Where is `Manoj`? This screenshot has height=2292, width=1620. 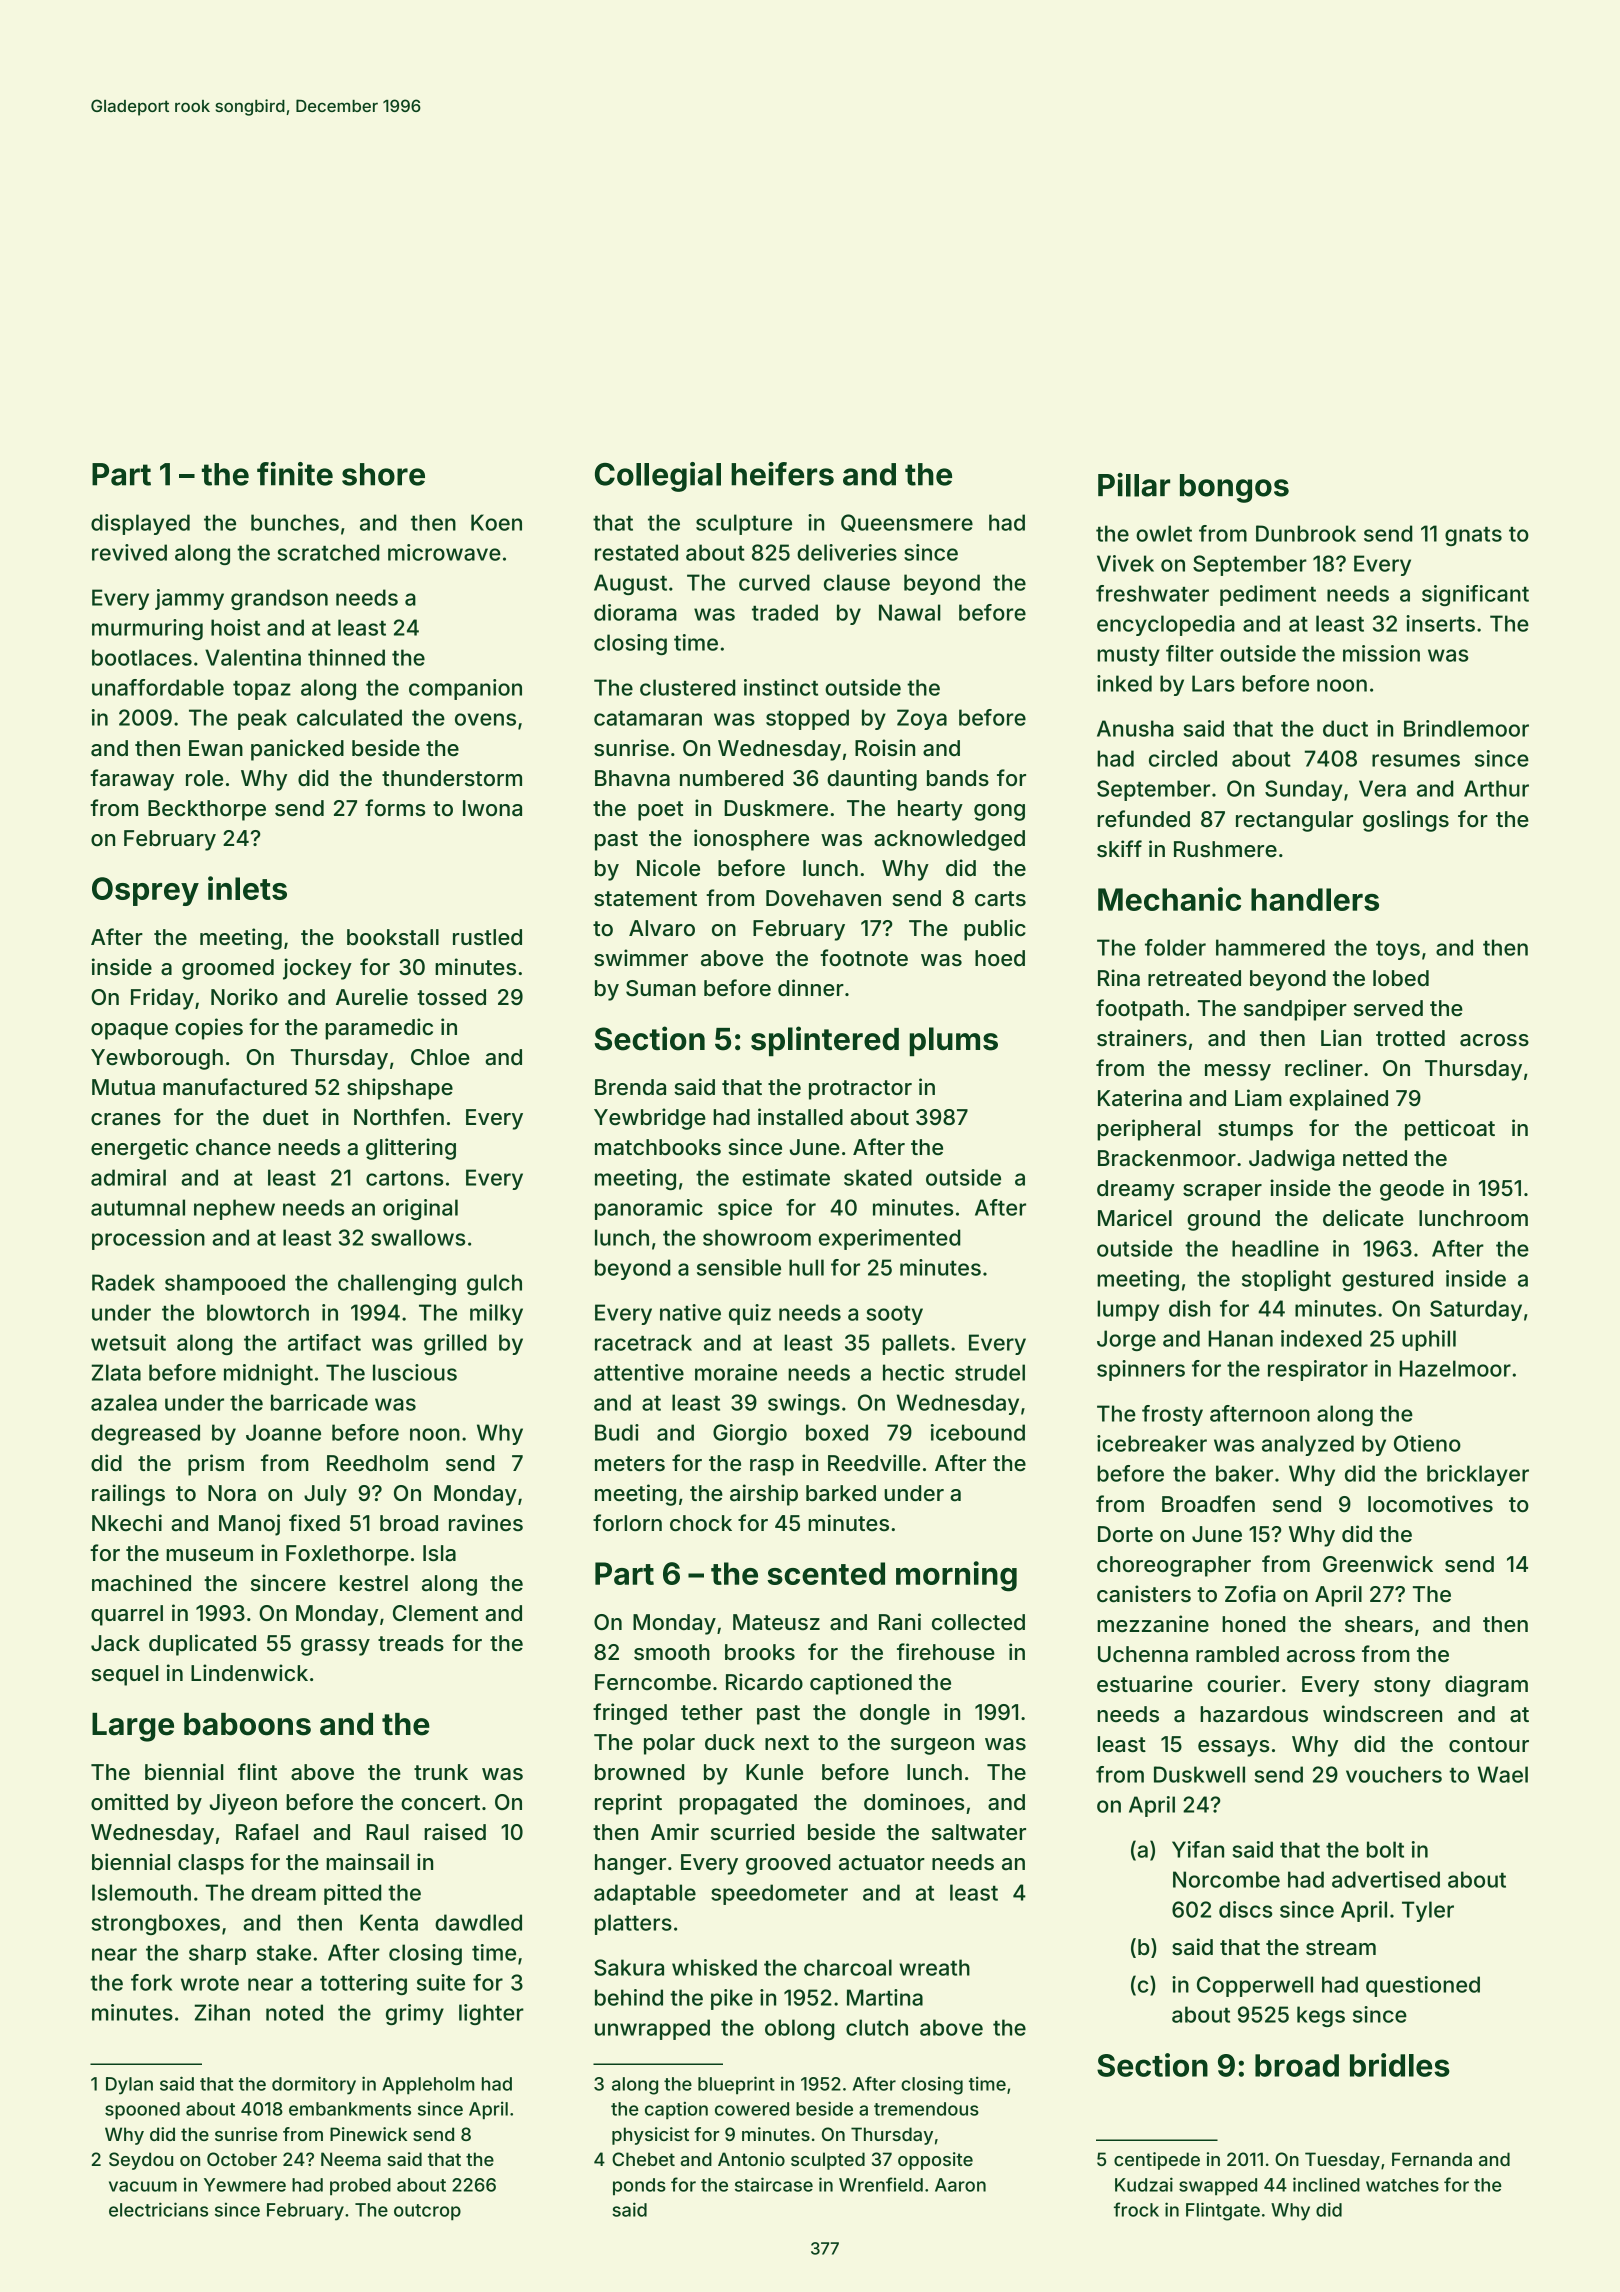 Manoj is located at coordinates (249, 1525).
